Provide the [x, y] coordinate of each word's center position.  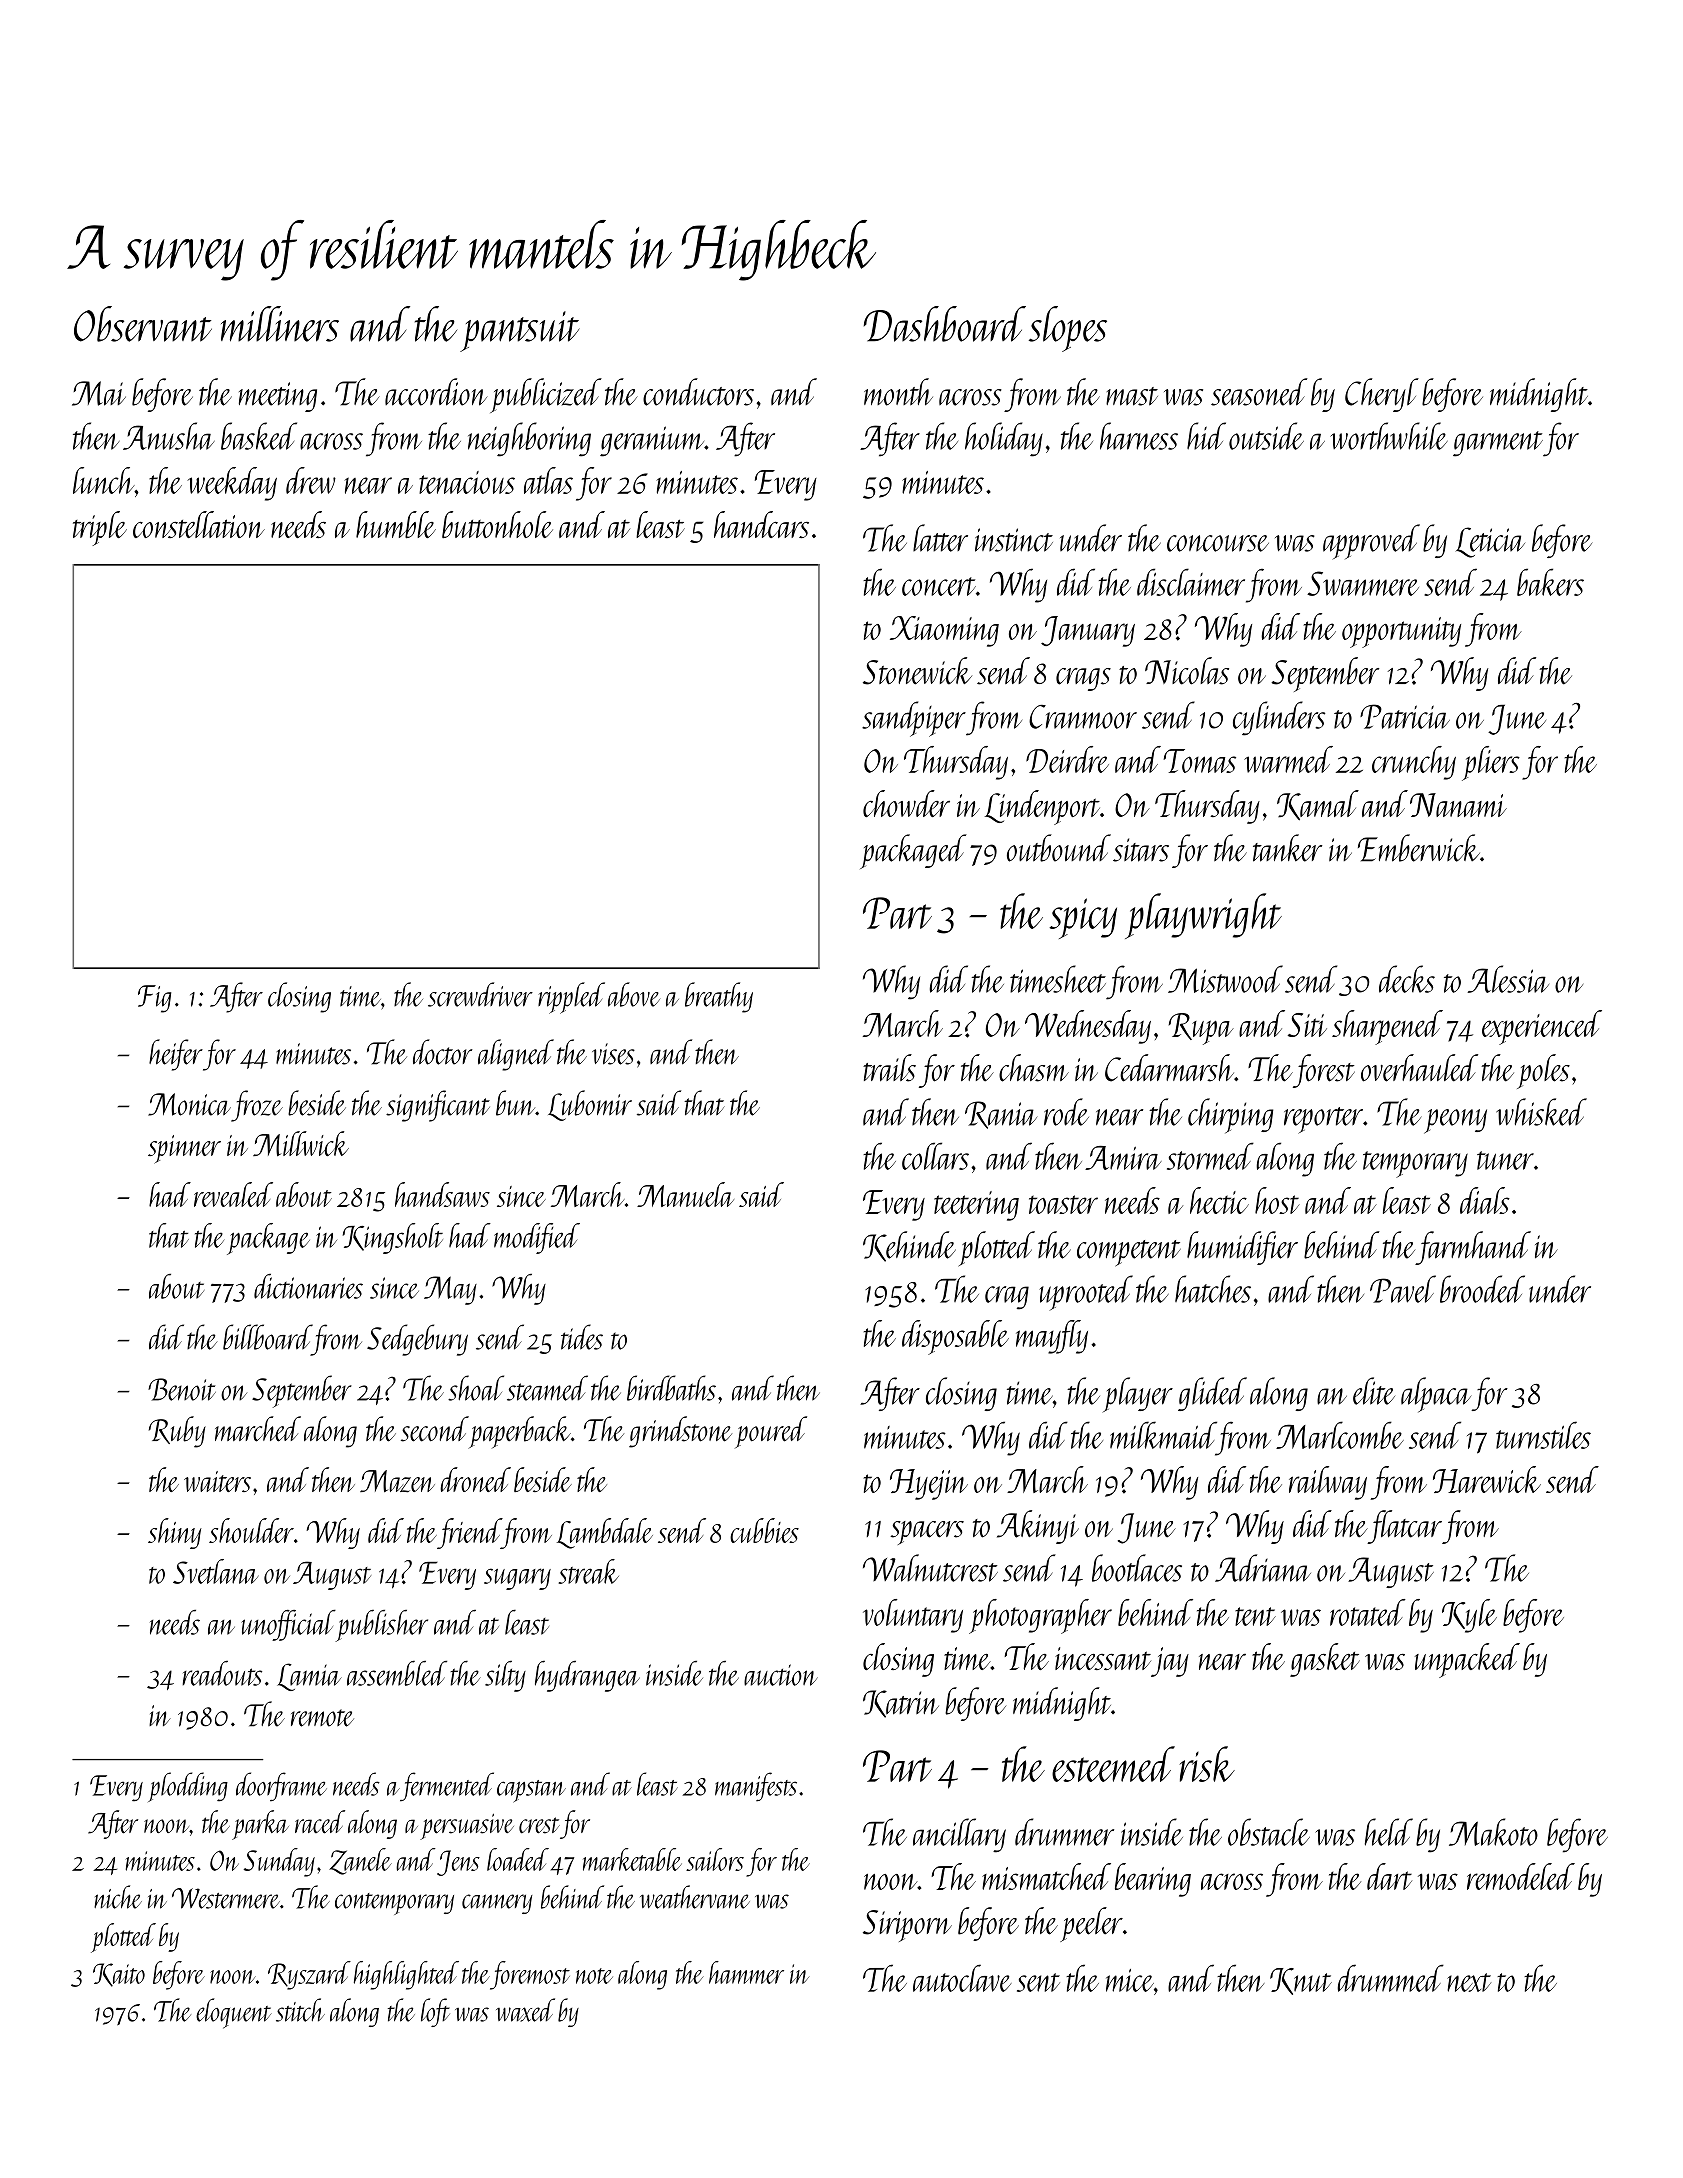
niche [118, 1897]
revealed [233, 1194]
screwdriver [480, 994]
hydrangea [587, 1676]
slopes [1068, 329]
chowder [906, 803]
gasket [1325, 1660]
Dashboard [944, 324]
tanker [1287, 848]
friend [469, 1533]
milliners [280, 324]
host [1277, 1200]
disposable [955, 1337]
